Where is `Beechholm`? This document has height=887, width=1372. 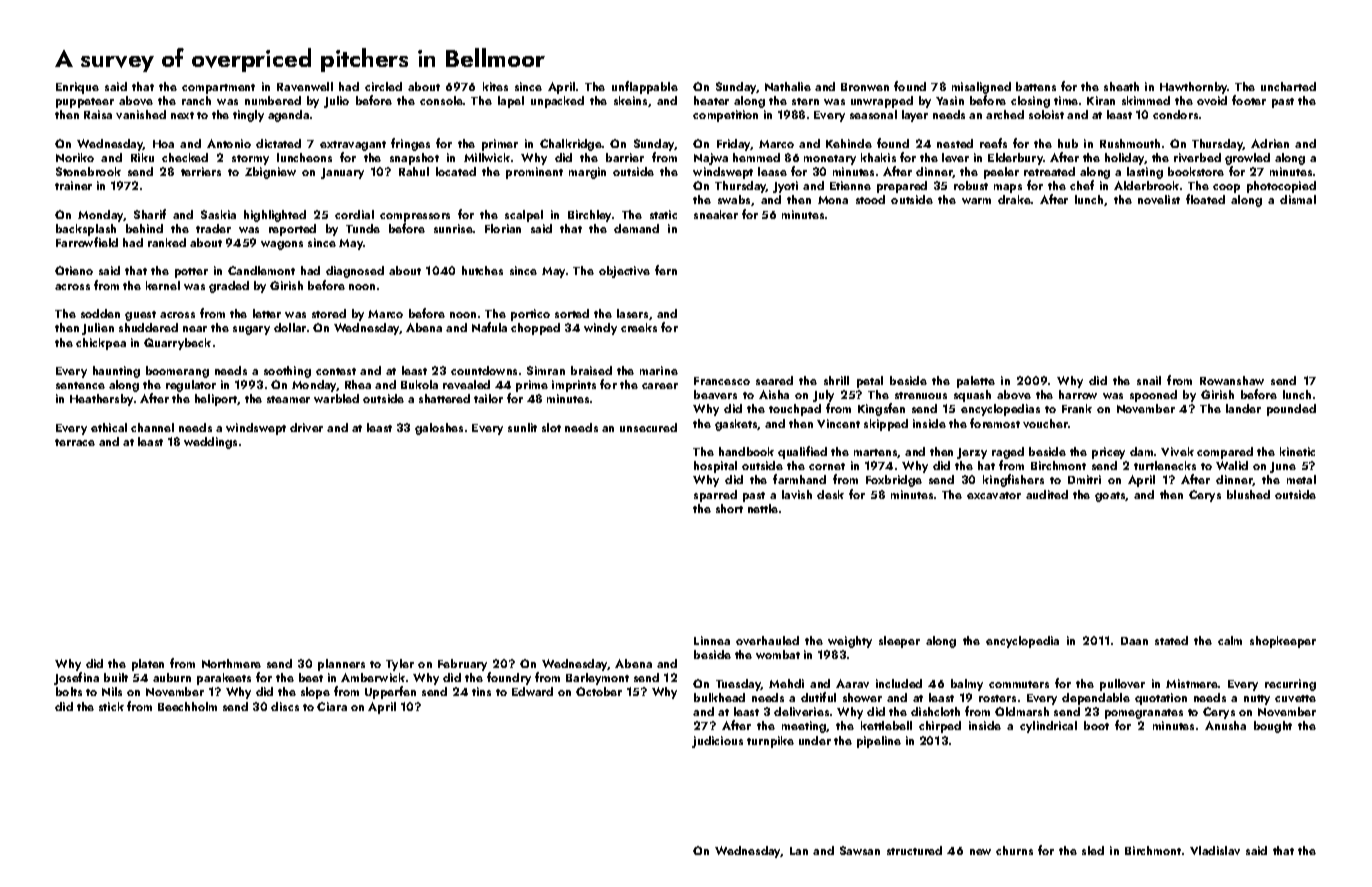 Beechholm is located at coordinates (187, 706).
